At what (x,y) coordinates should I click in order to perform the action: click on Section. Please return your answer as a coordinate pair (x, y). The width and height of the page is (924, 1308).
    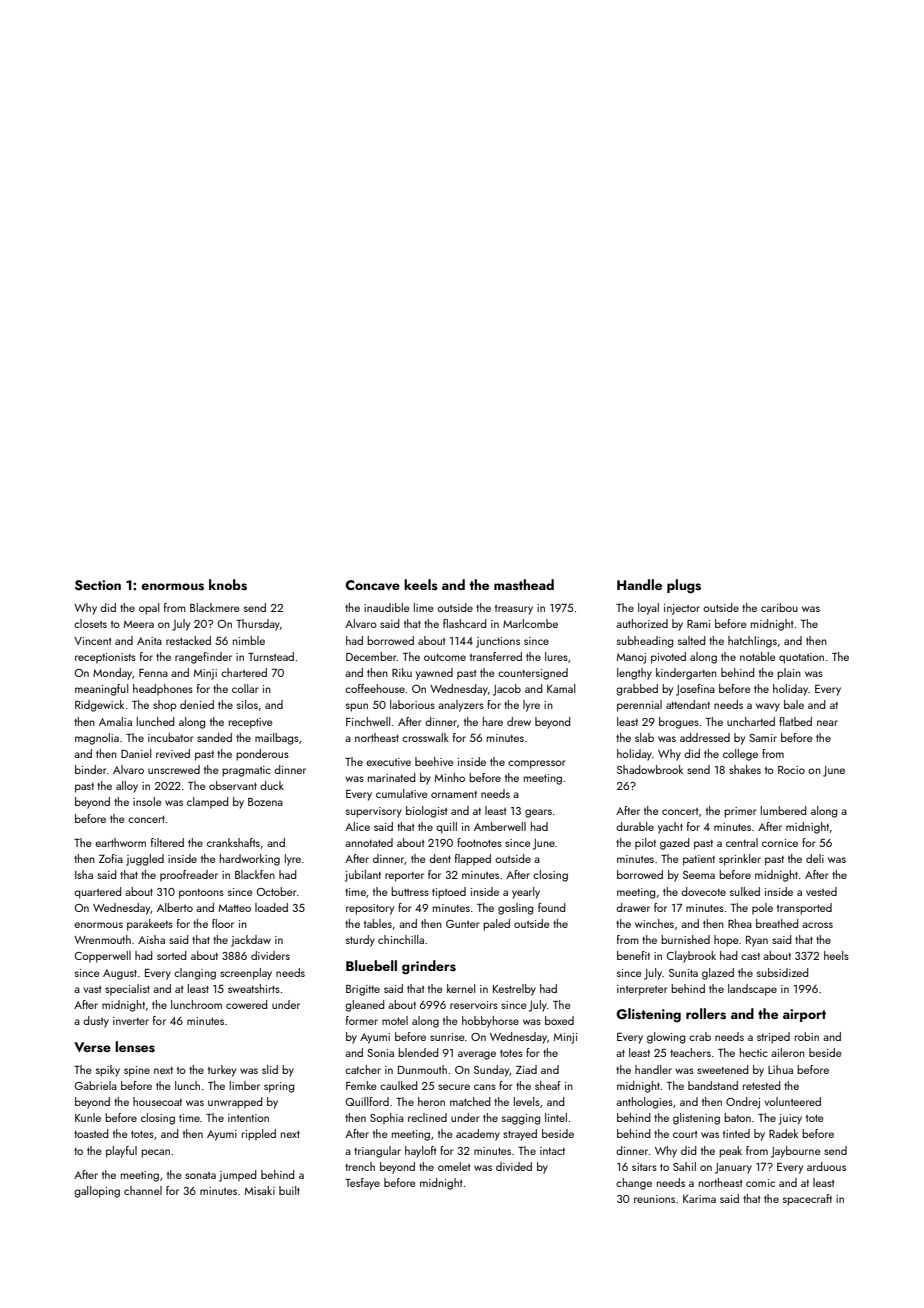
    Looking at the image, I should click on (98, 585).
